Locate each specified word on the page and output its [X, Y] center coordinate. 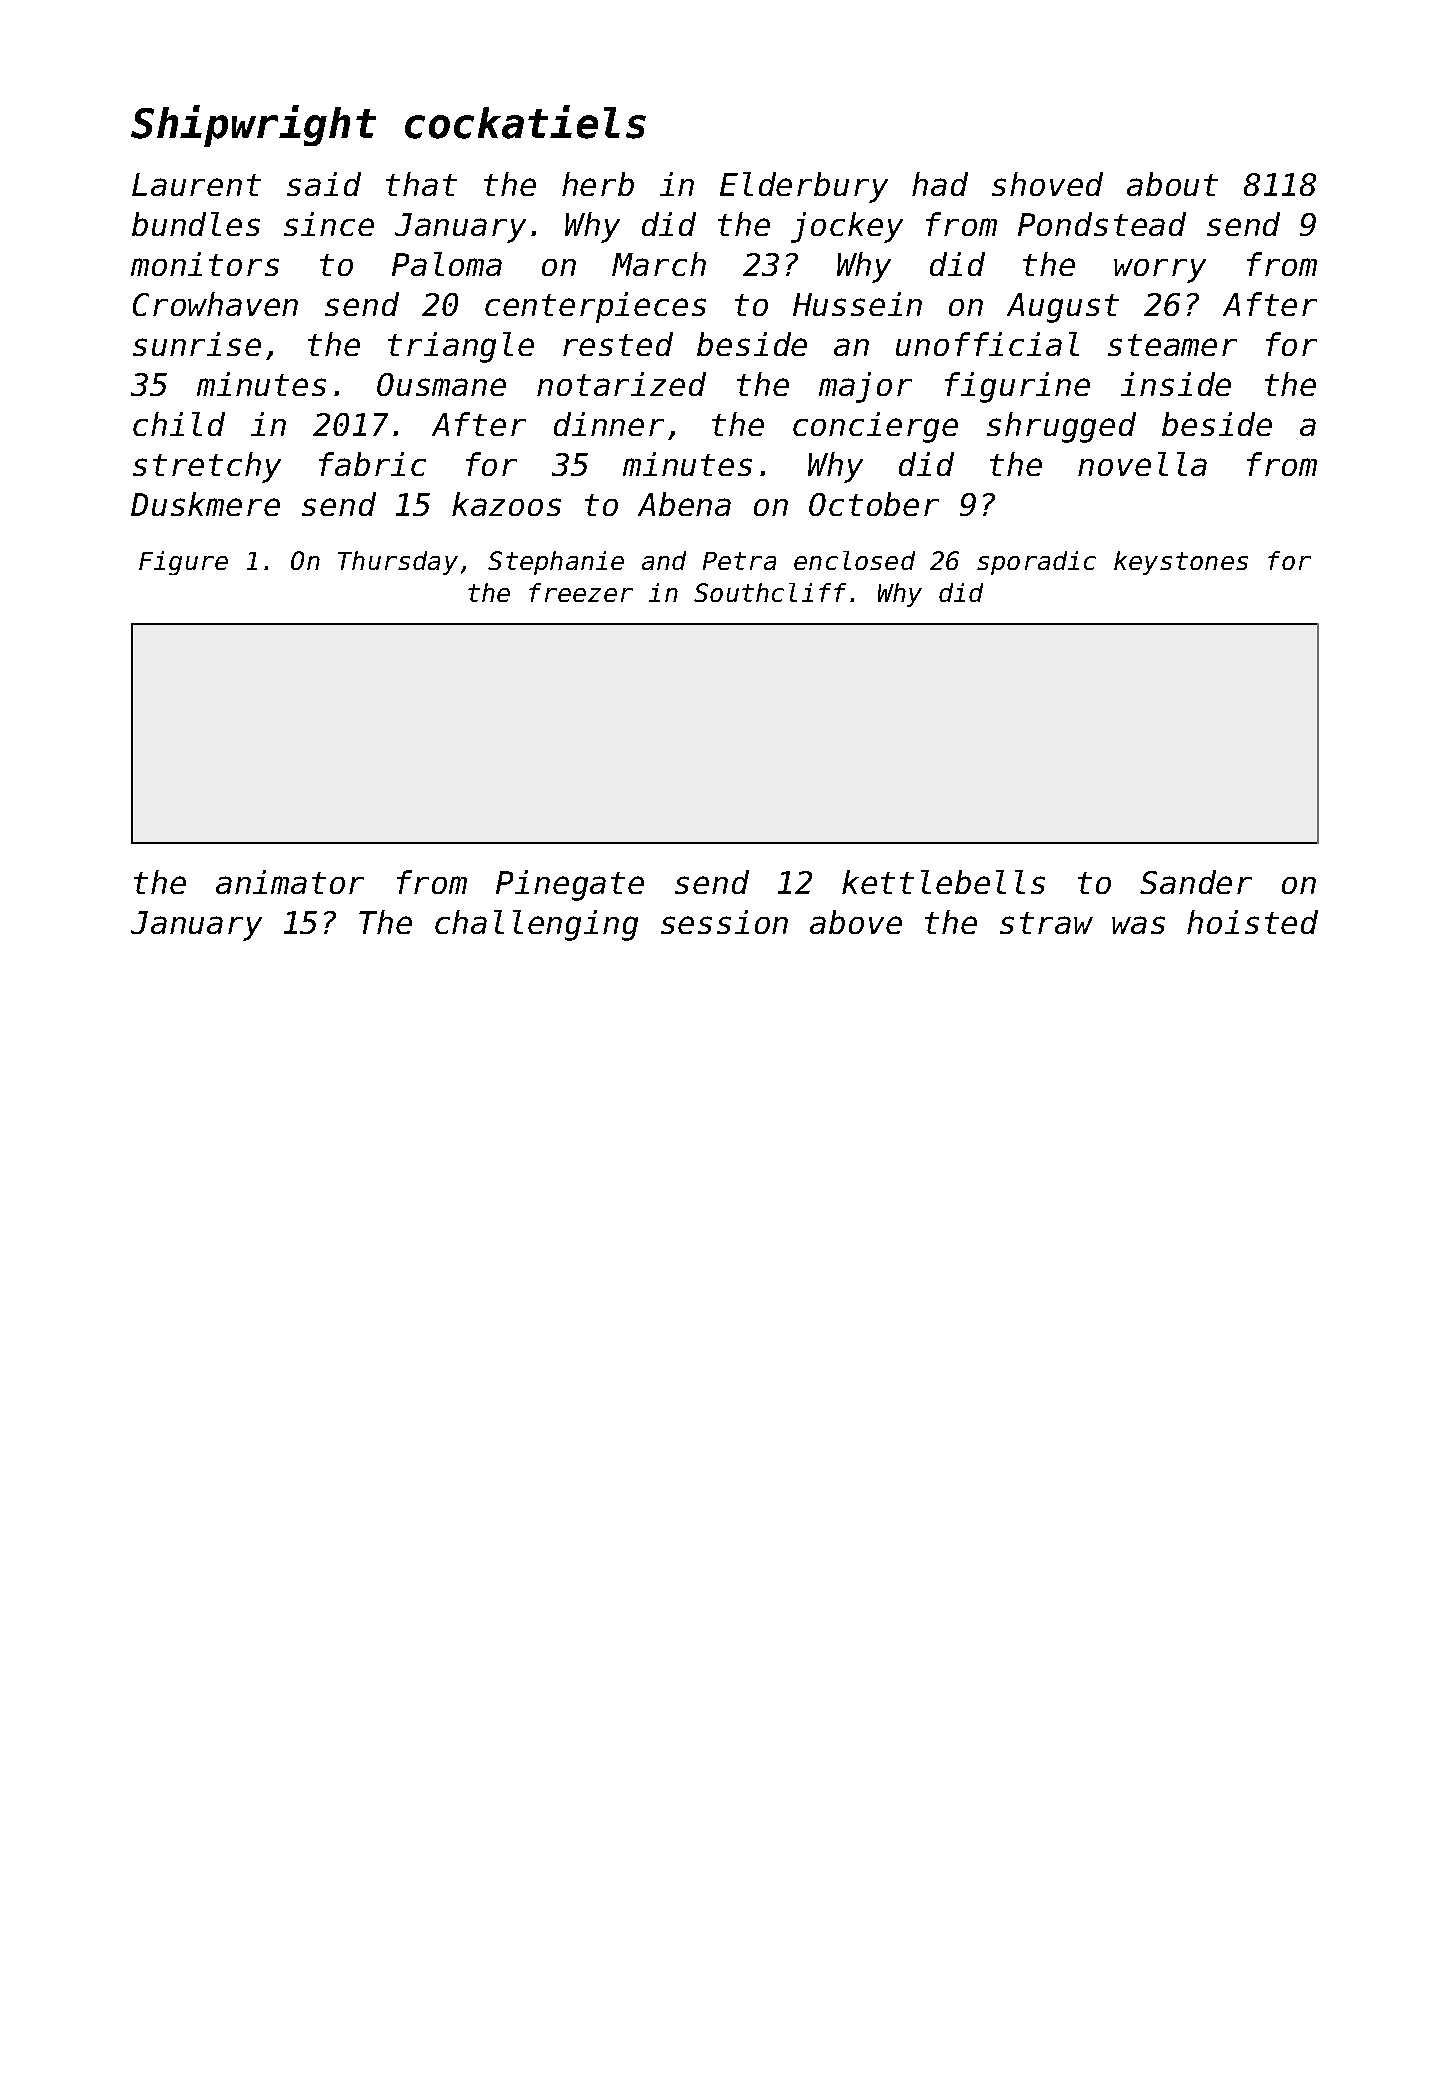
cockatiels [525, 122]
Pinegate [570, 885]
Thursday [398, 563]
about [1172, 184]
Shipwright [253, 126]
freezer [581, 592]
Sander [1196, 882]
